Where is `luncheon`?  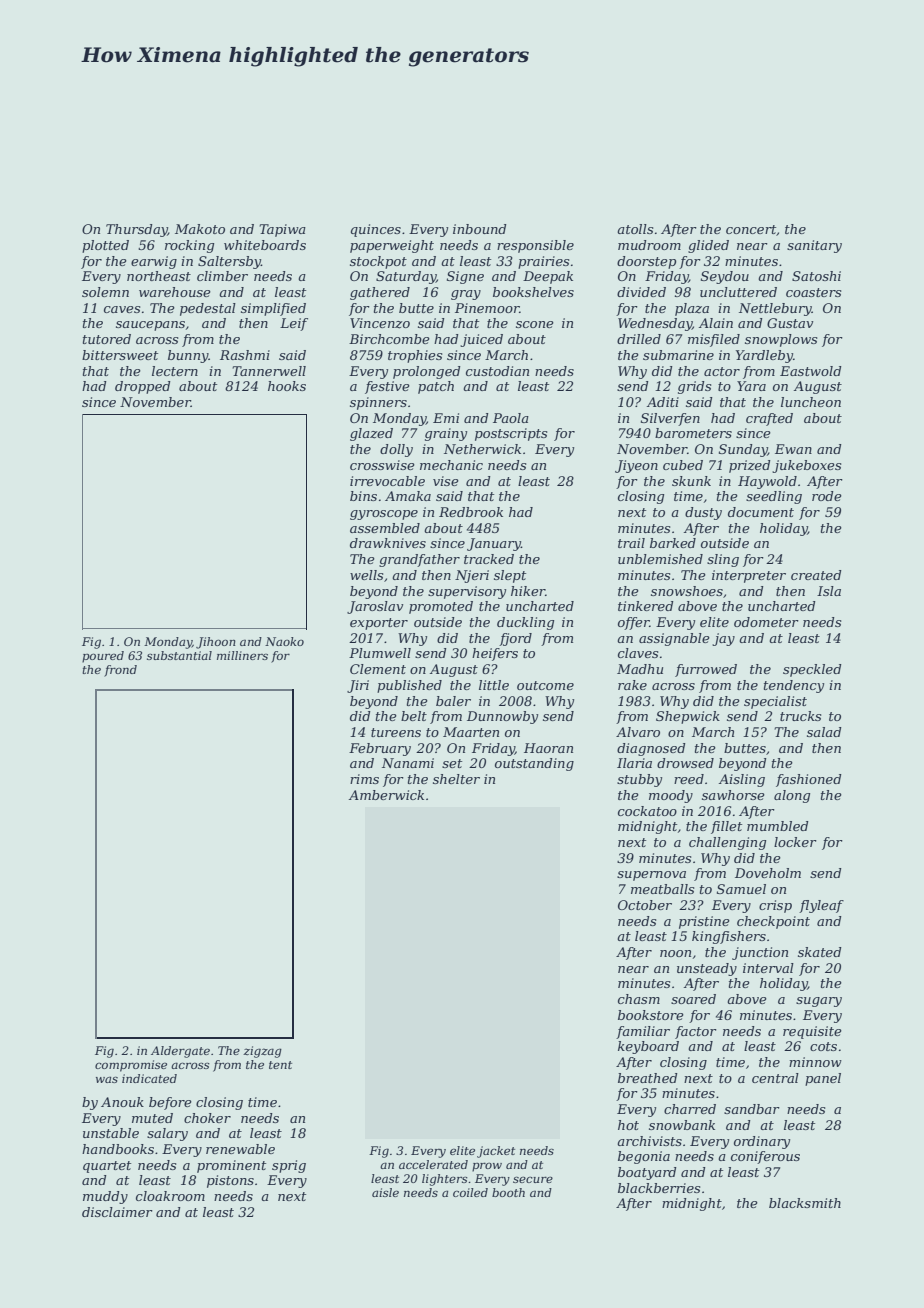
luncheon is located at coordinates (811, 402).
